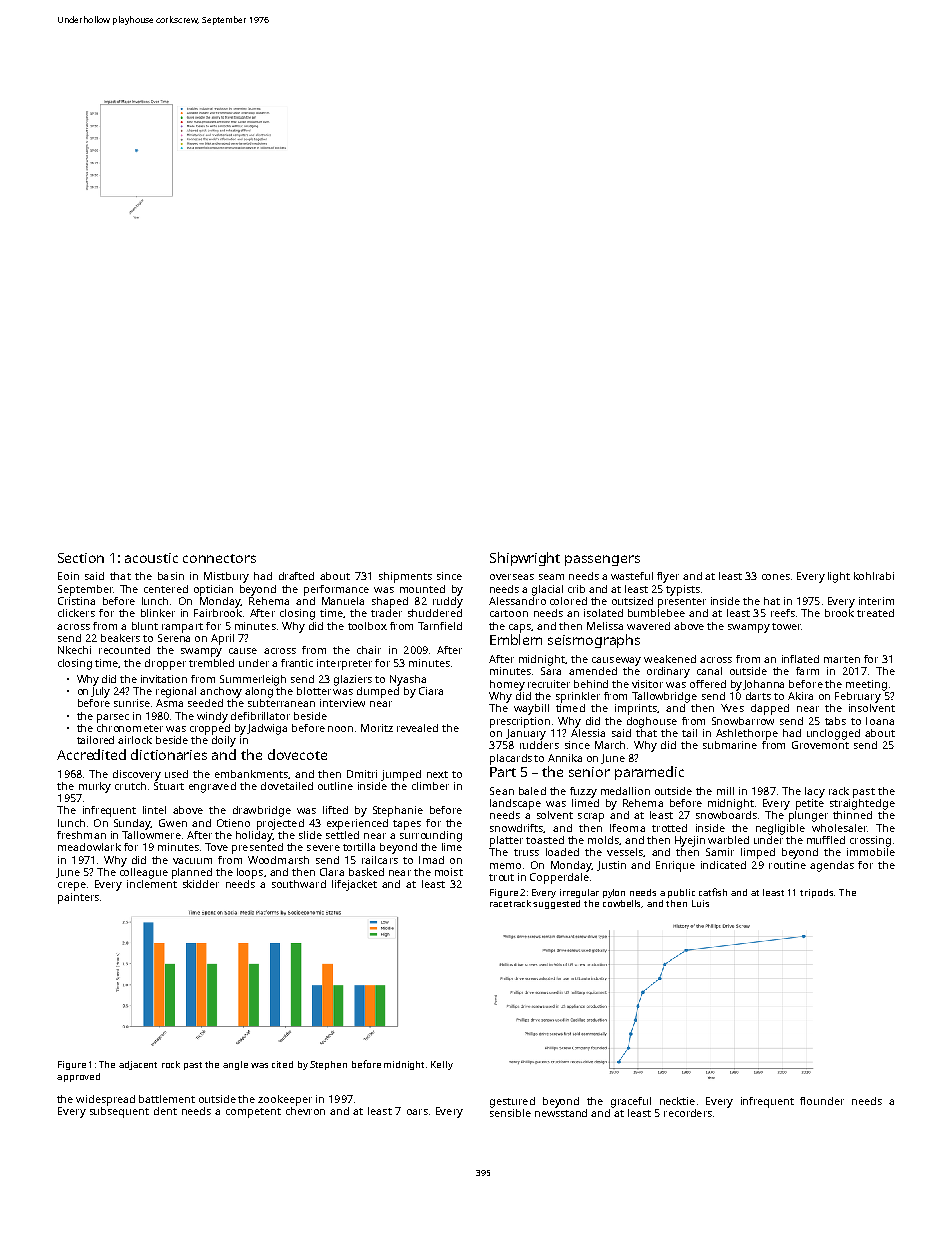 Image resolution: width=952 pixels, height=1233 pixels. I want to click on Summerleigh, so click(253, 680).
